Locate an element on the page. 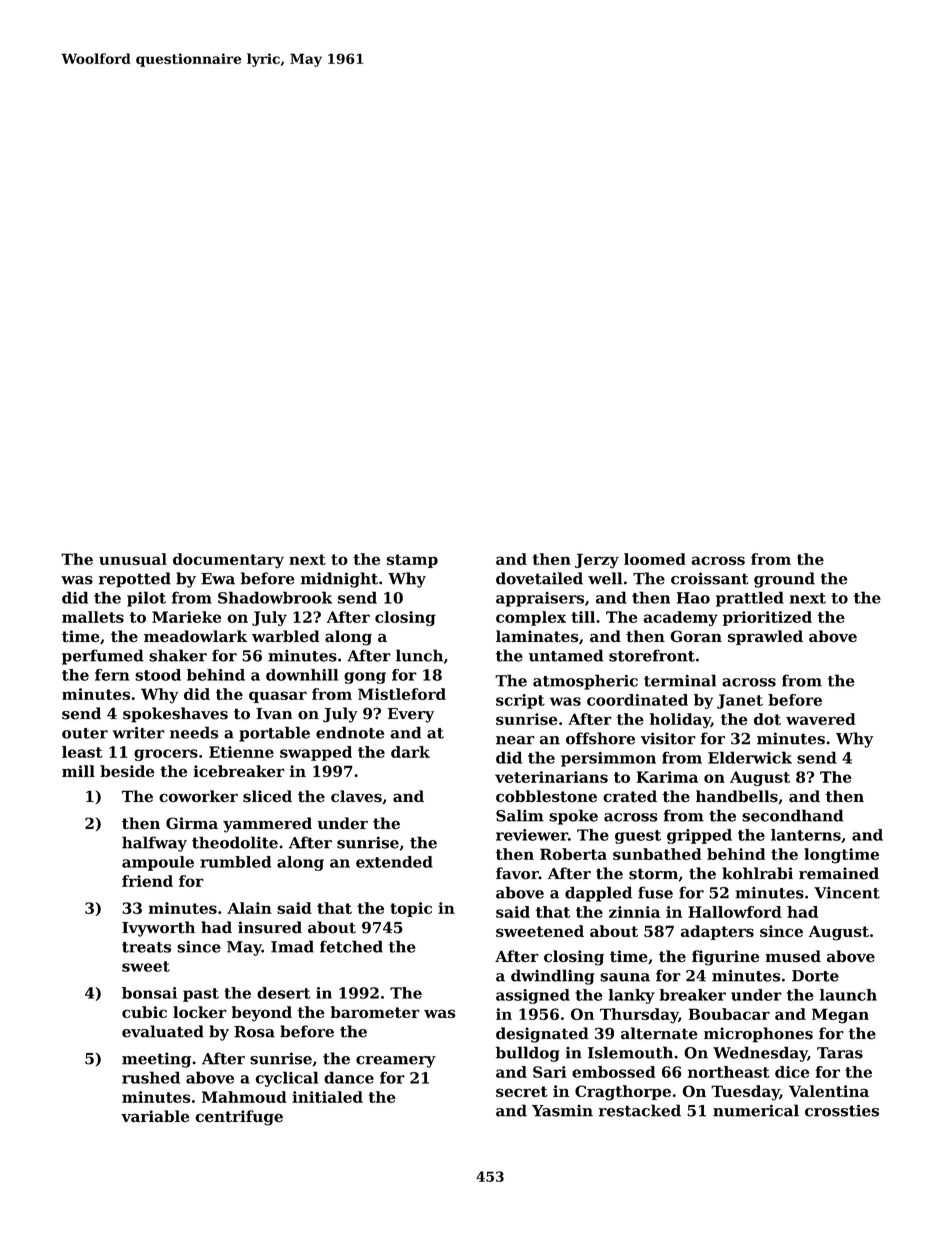 Image resolution: width=952 pixels, height=1233 pixels. Dorte is located at coordinates (815, 976).
